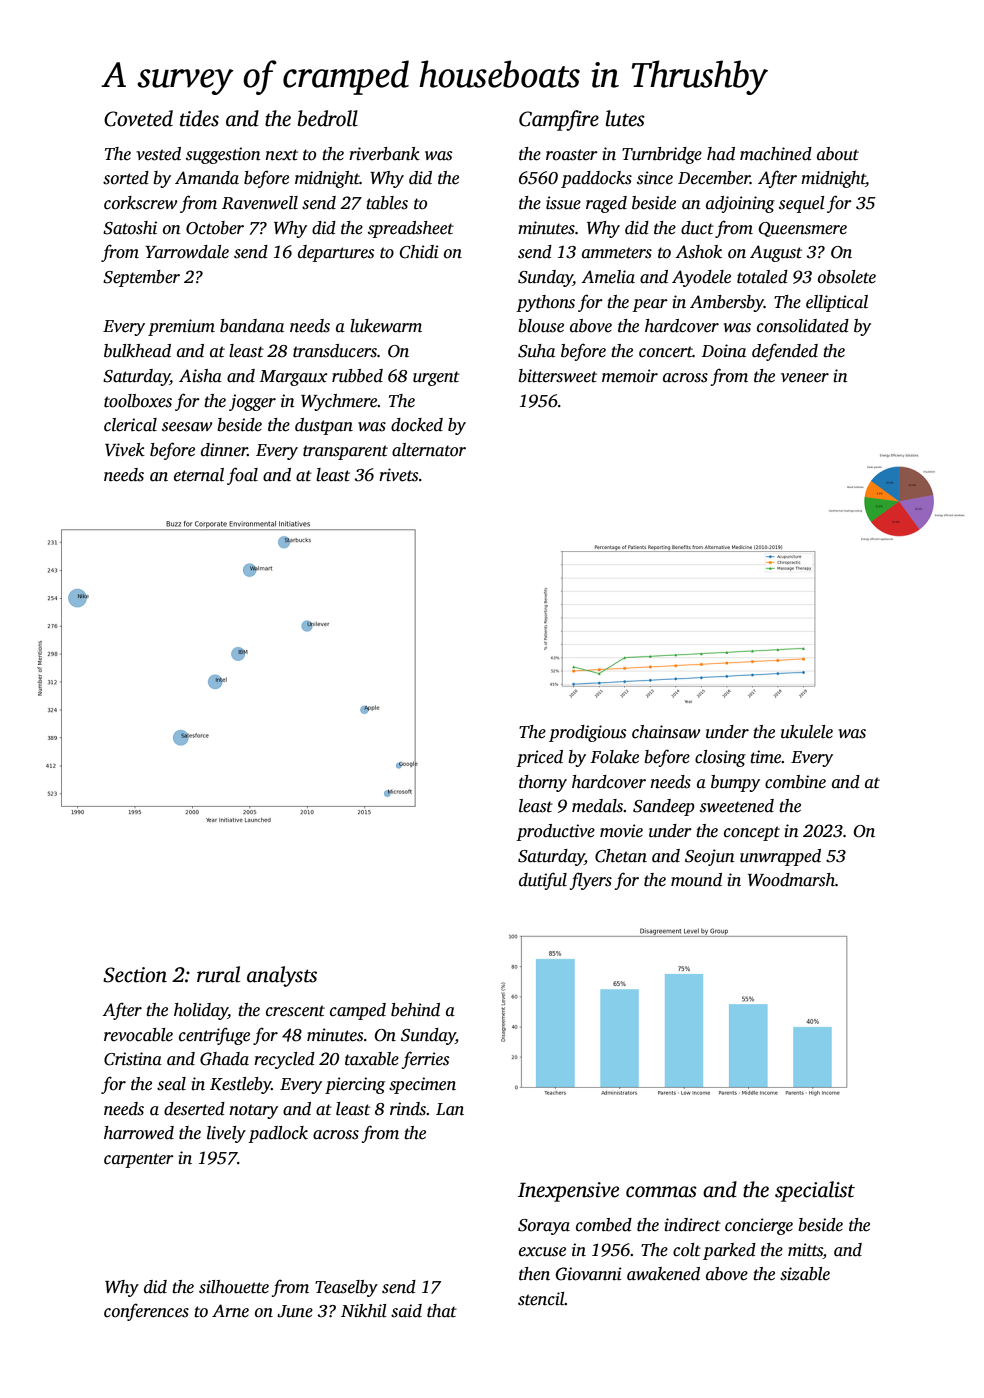  What do you see at coordinates (625, 118) in the screenshot?
I see `lutes` at bounding box center [625, 118].
